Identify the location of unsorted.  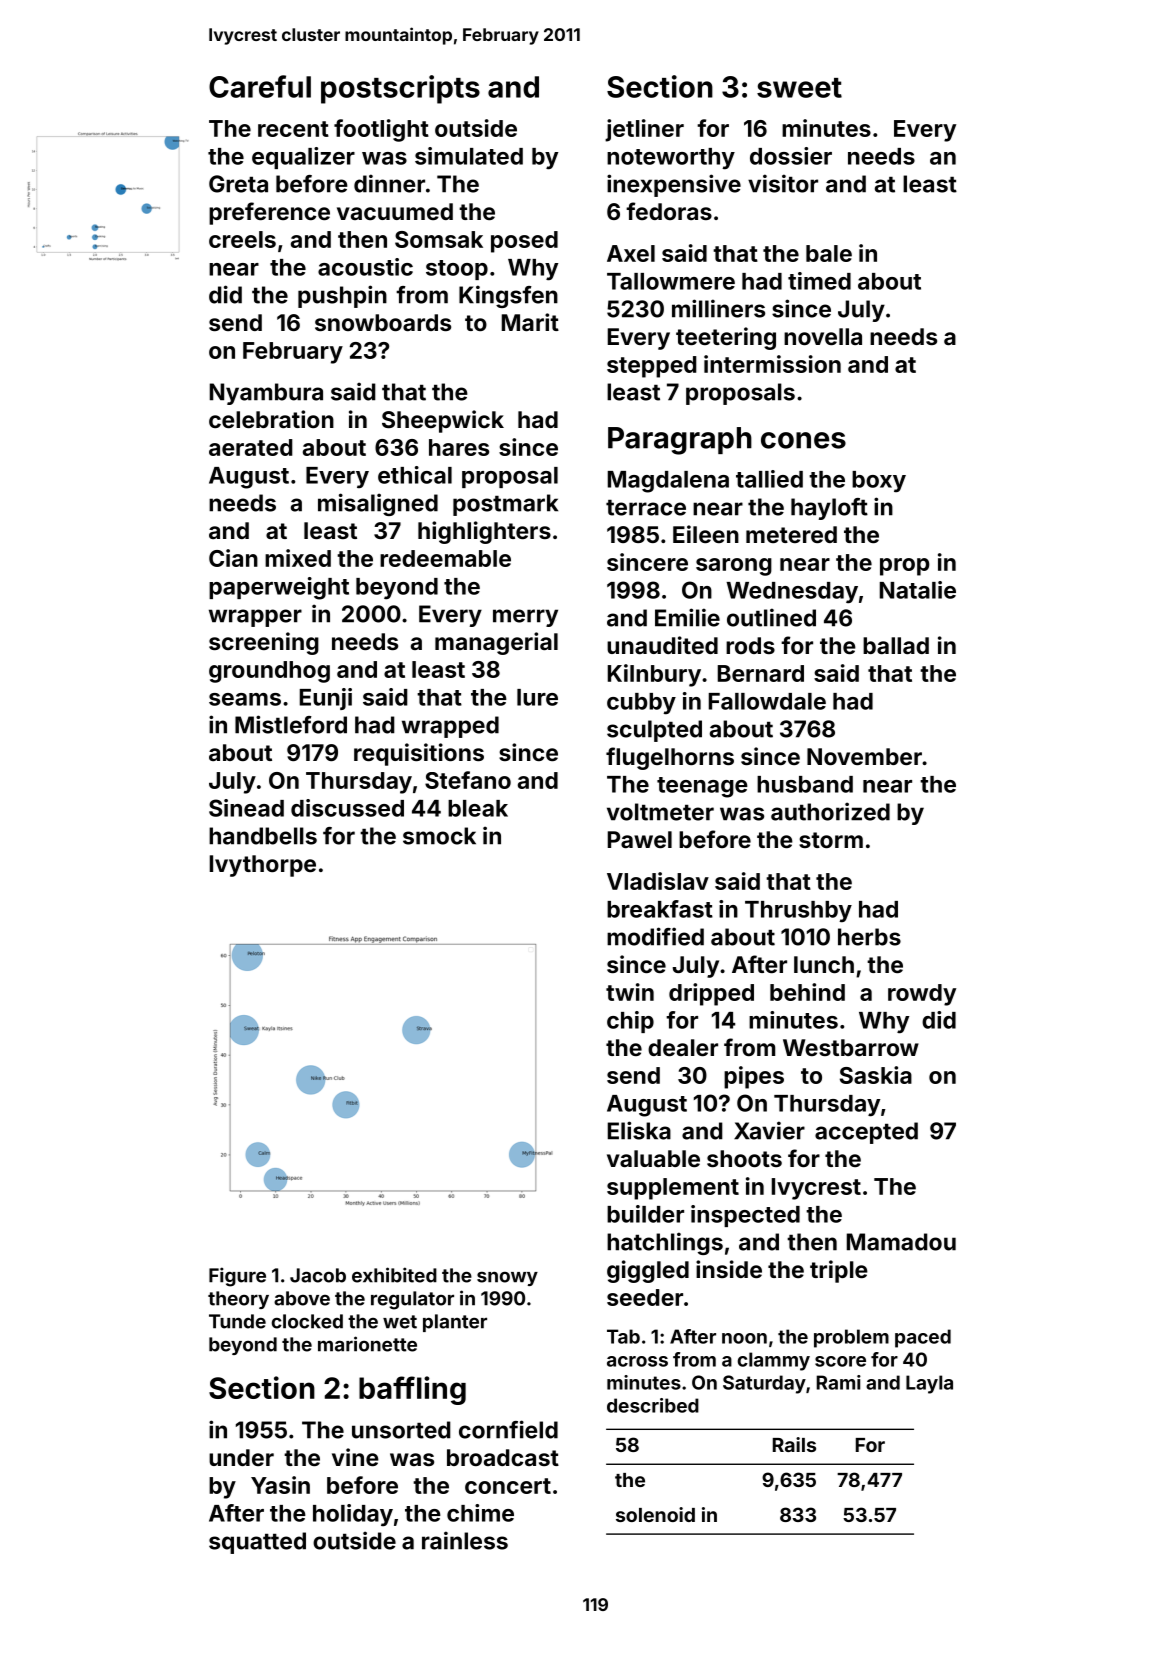
(401, 1430).
